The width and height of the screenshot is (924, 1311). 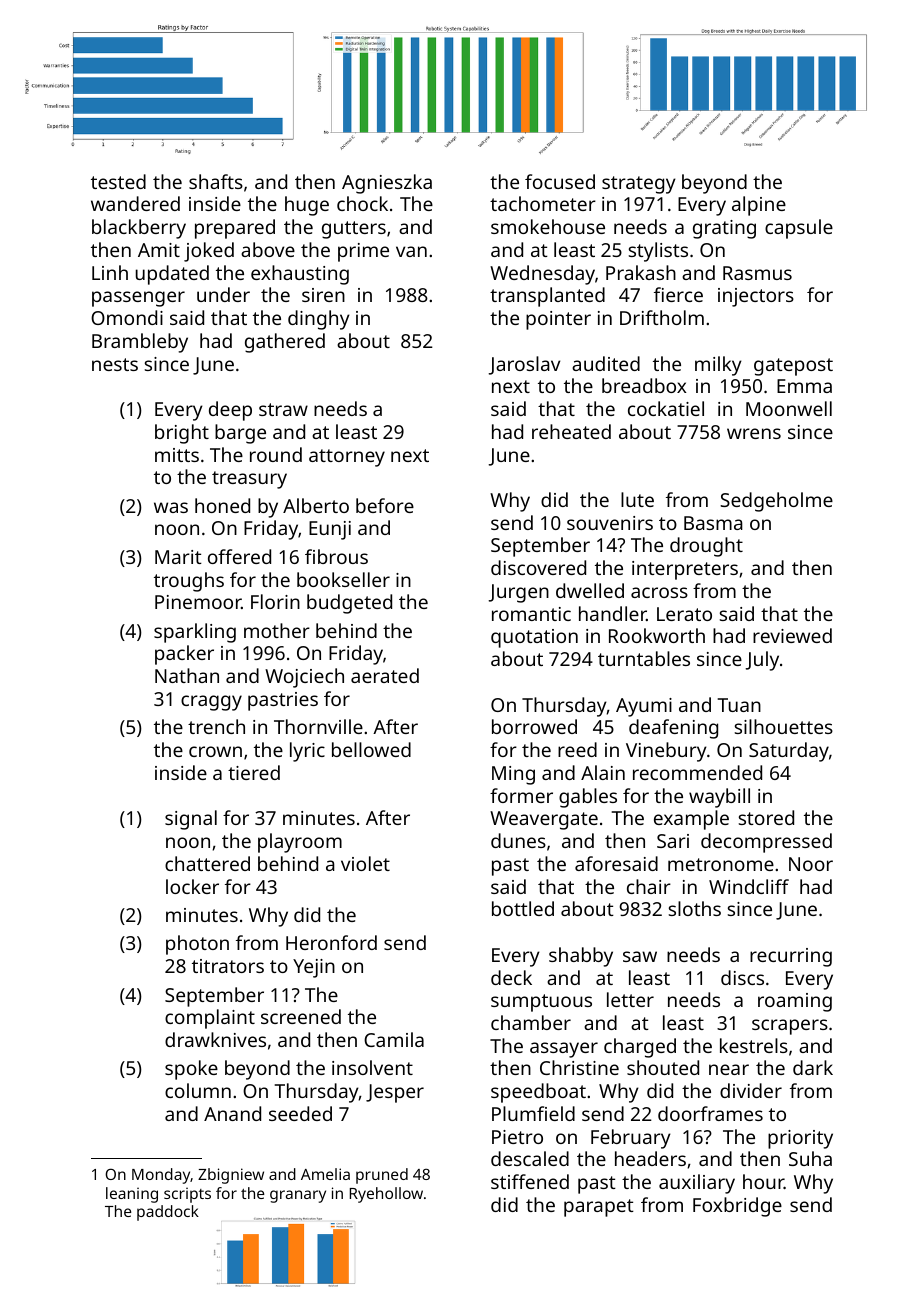 What do you see at coordinates (792, 635) in the screenshot?
I see `reviewed` at bounding box center [792, 635].
